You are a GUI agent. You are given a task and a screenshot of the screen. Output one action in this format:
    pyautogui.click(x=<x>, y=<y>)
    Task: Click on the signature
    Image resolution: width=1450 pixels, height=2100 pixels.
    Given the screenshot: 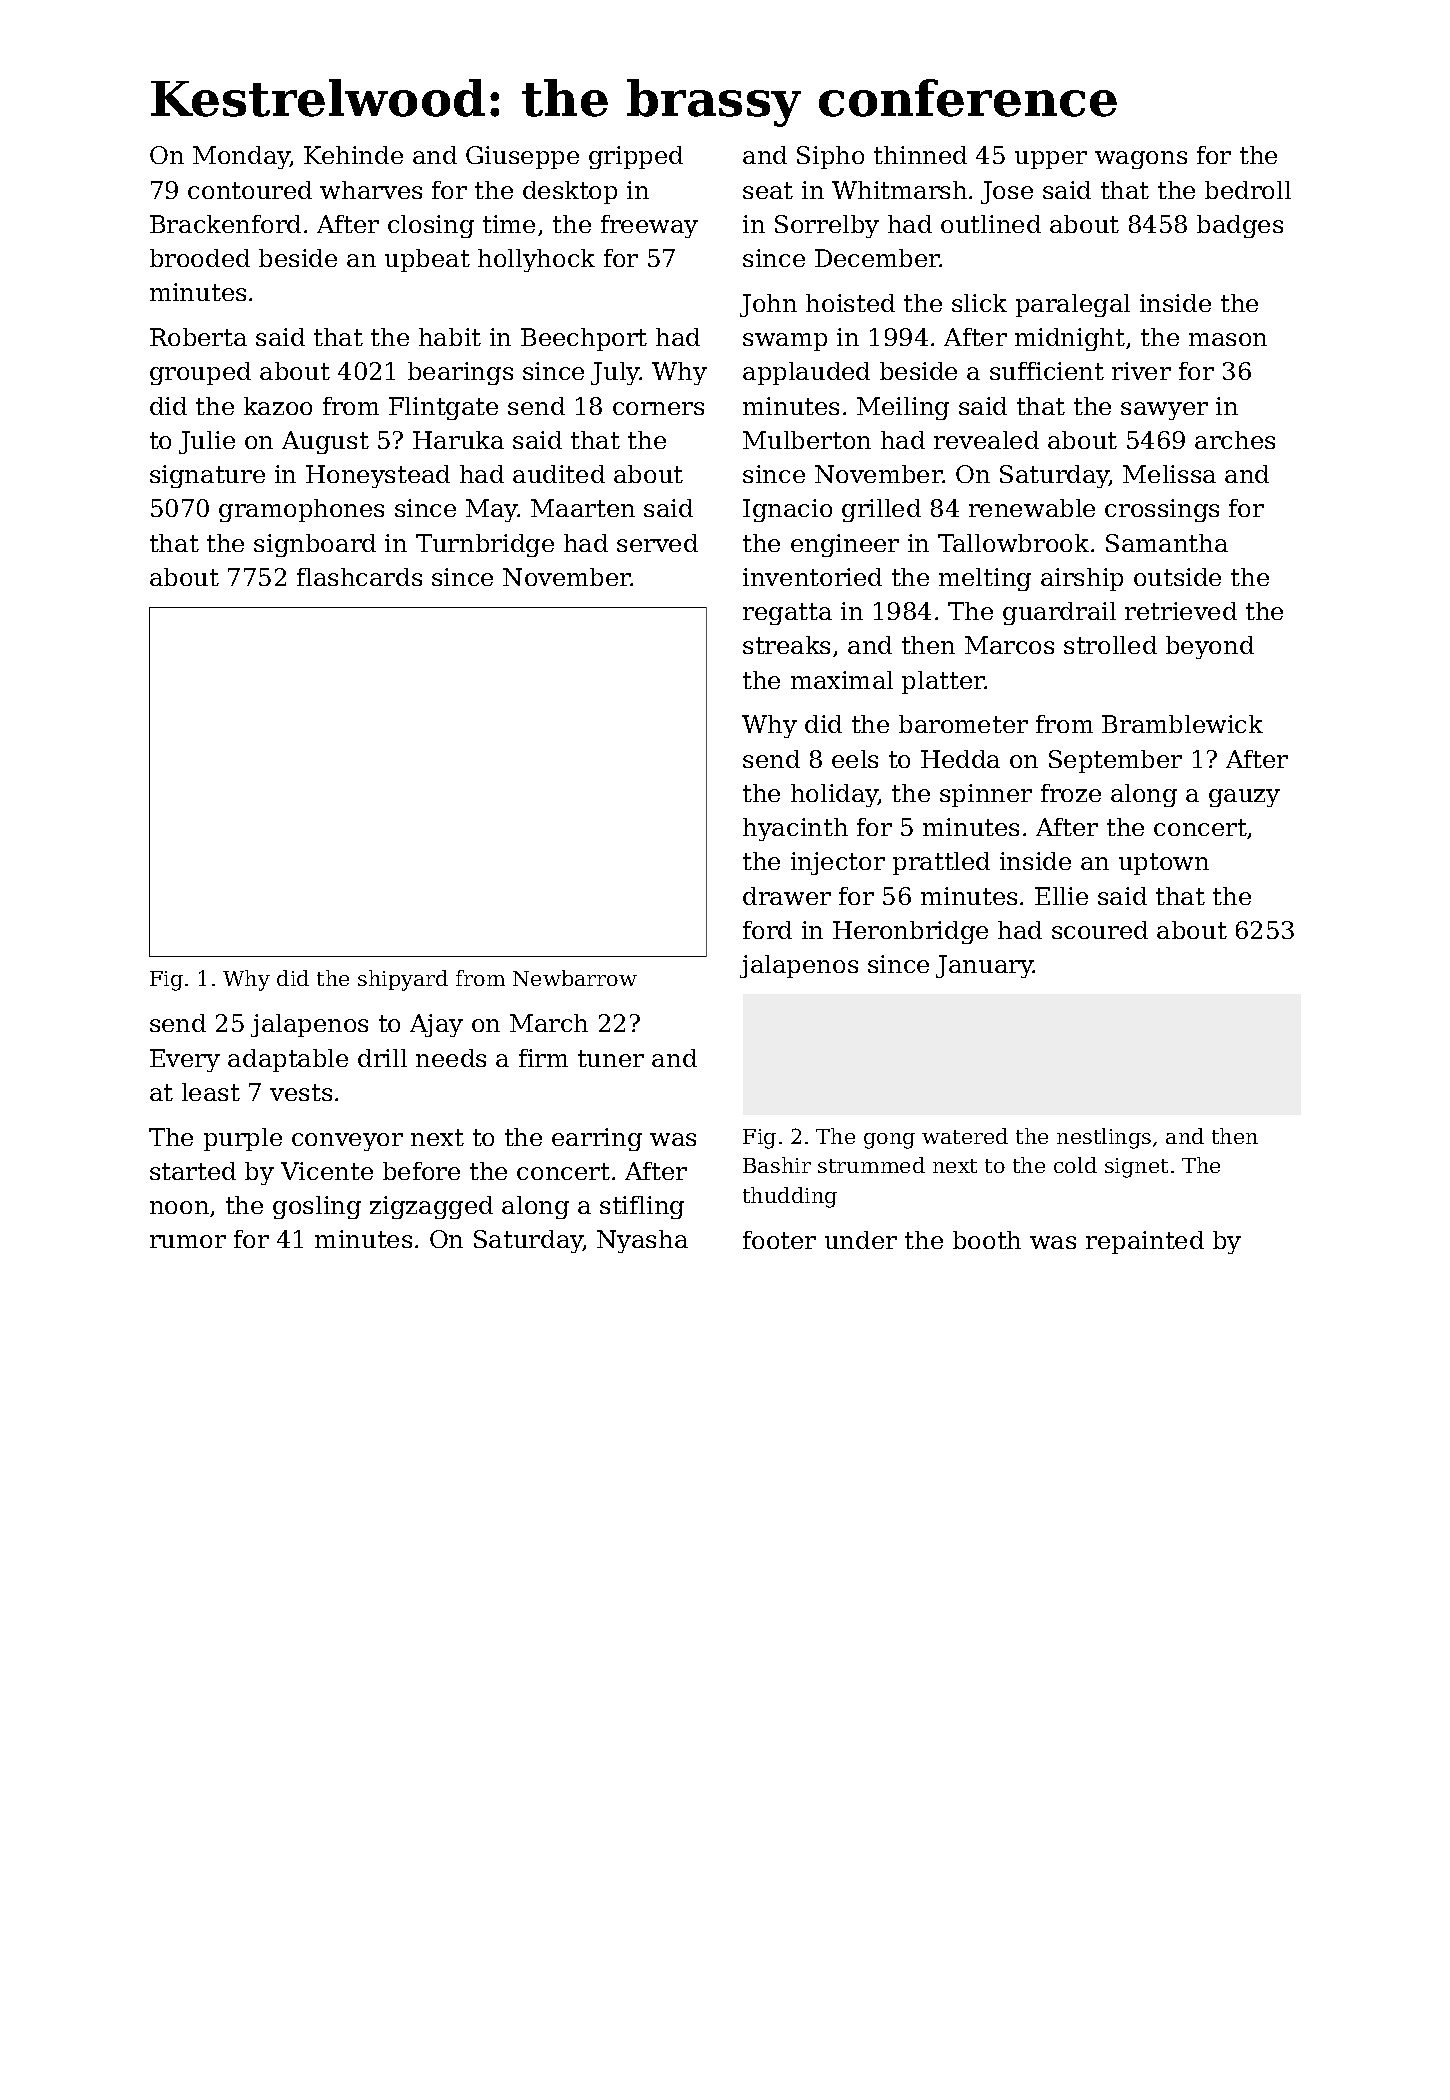 What is the action you would take?
    pyautogui.click(x=207, y=476)
